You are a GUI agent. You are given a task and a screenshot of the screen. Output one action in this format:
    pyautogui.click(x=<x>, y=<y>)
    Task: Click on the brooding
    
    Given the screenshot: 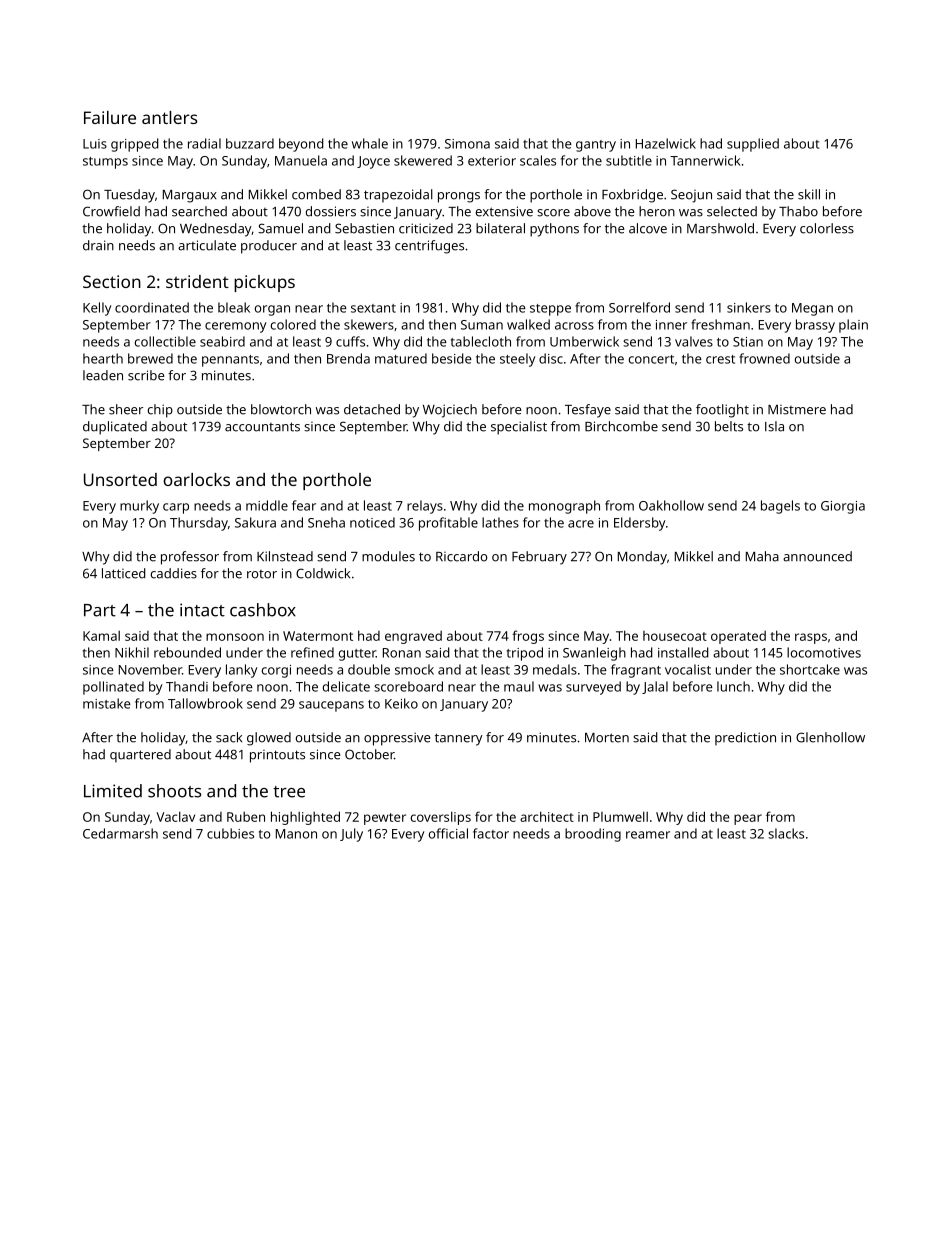 What is the action you would take?
    pyautogui.click(x=593, y=835)
